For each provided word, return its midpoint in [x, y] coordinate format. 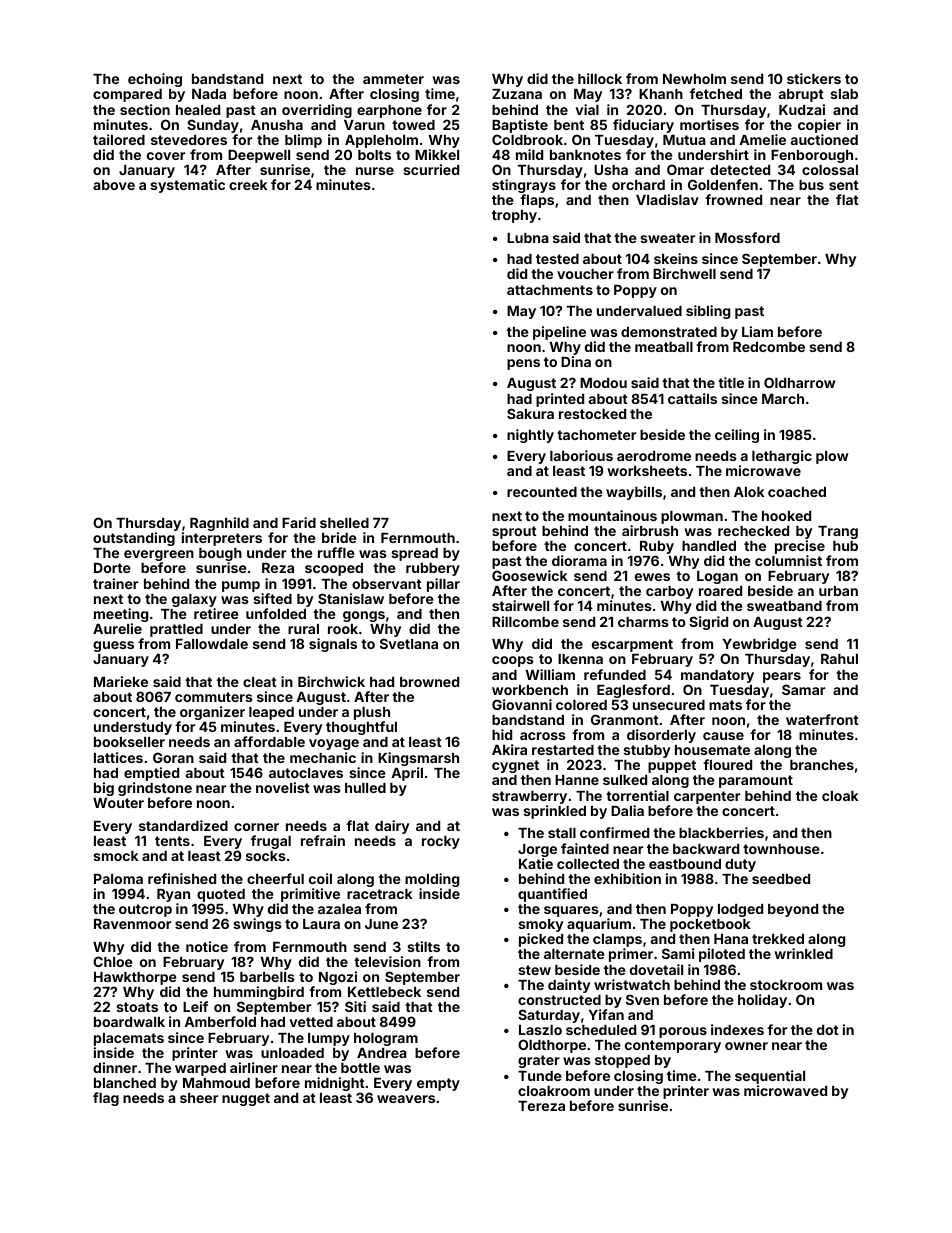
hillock [600, 78]
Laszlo [540, 1030]
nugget [246, 1099]
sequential [770, 1077]
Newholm [694, 79]
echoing [155, 80]
